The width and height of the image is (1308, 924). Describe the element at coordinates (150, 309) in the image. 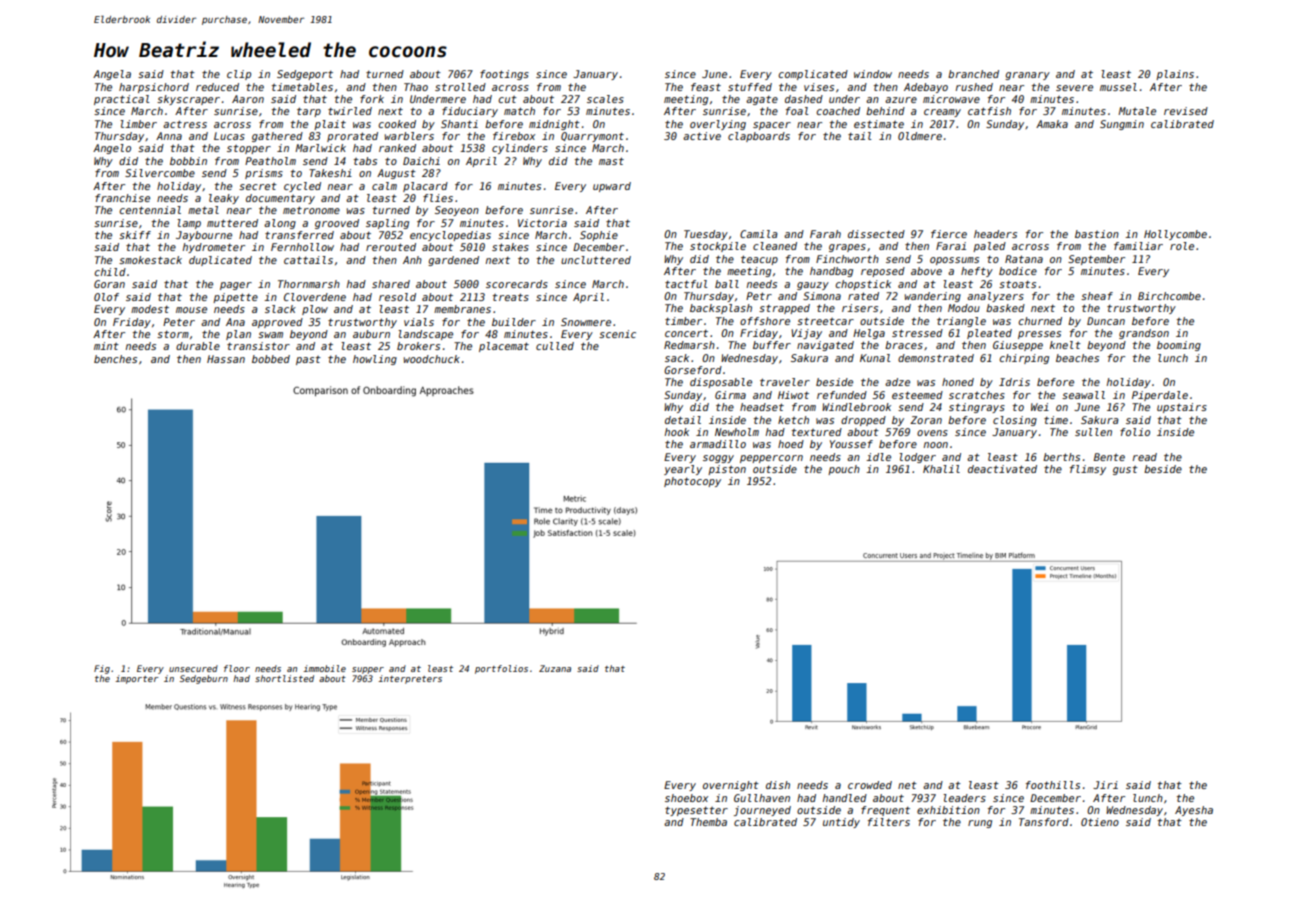

I see `modest` at that location.
